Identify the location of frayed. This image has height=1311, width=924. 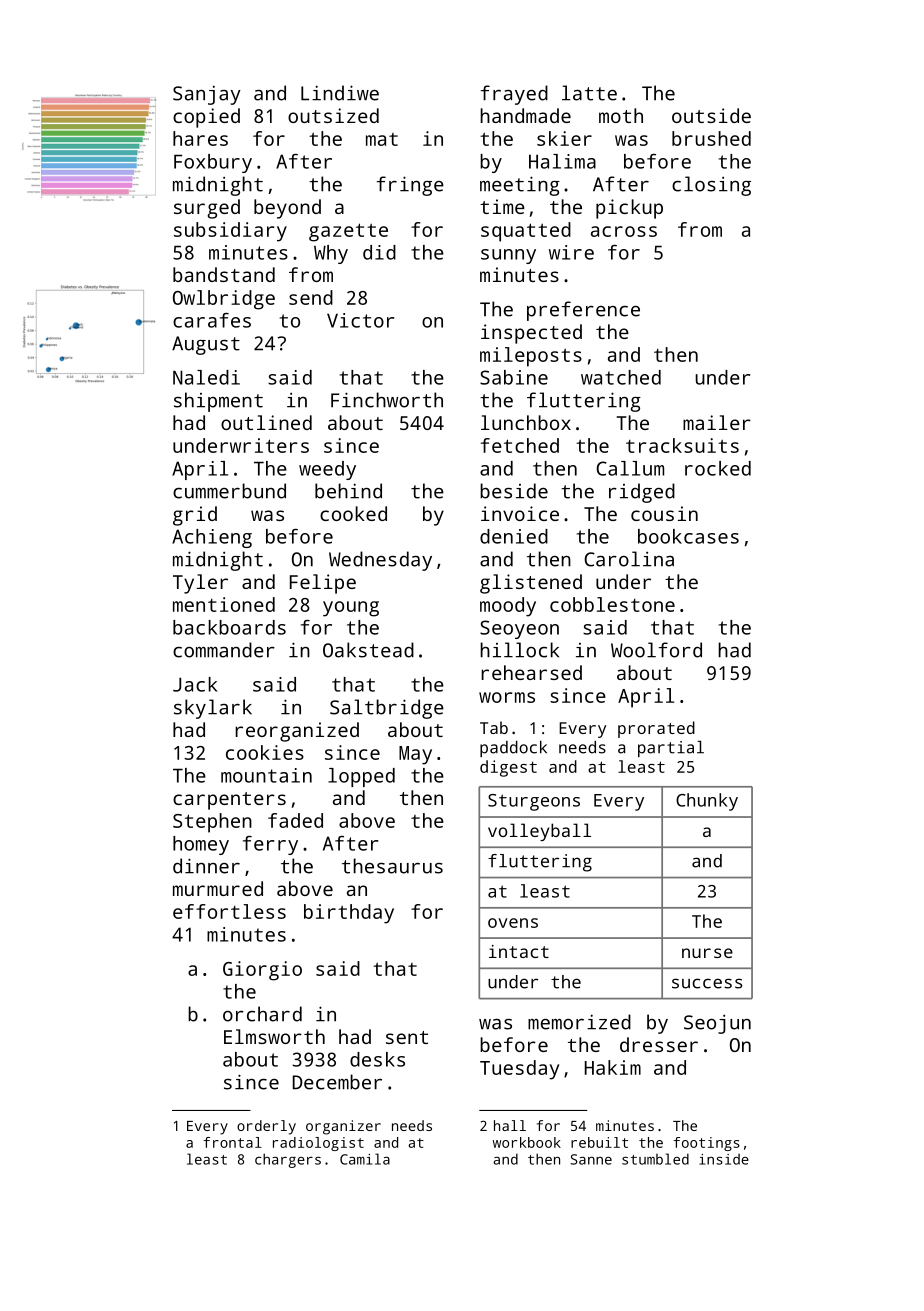
(514, 95).
